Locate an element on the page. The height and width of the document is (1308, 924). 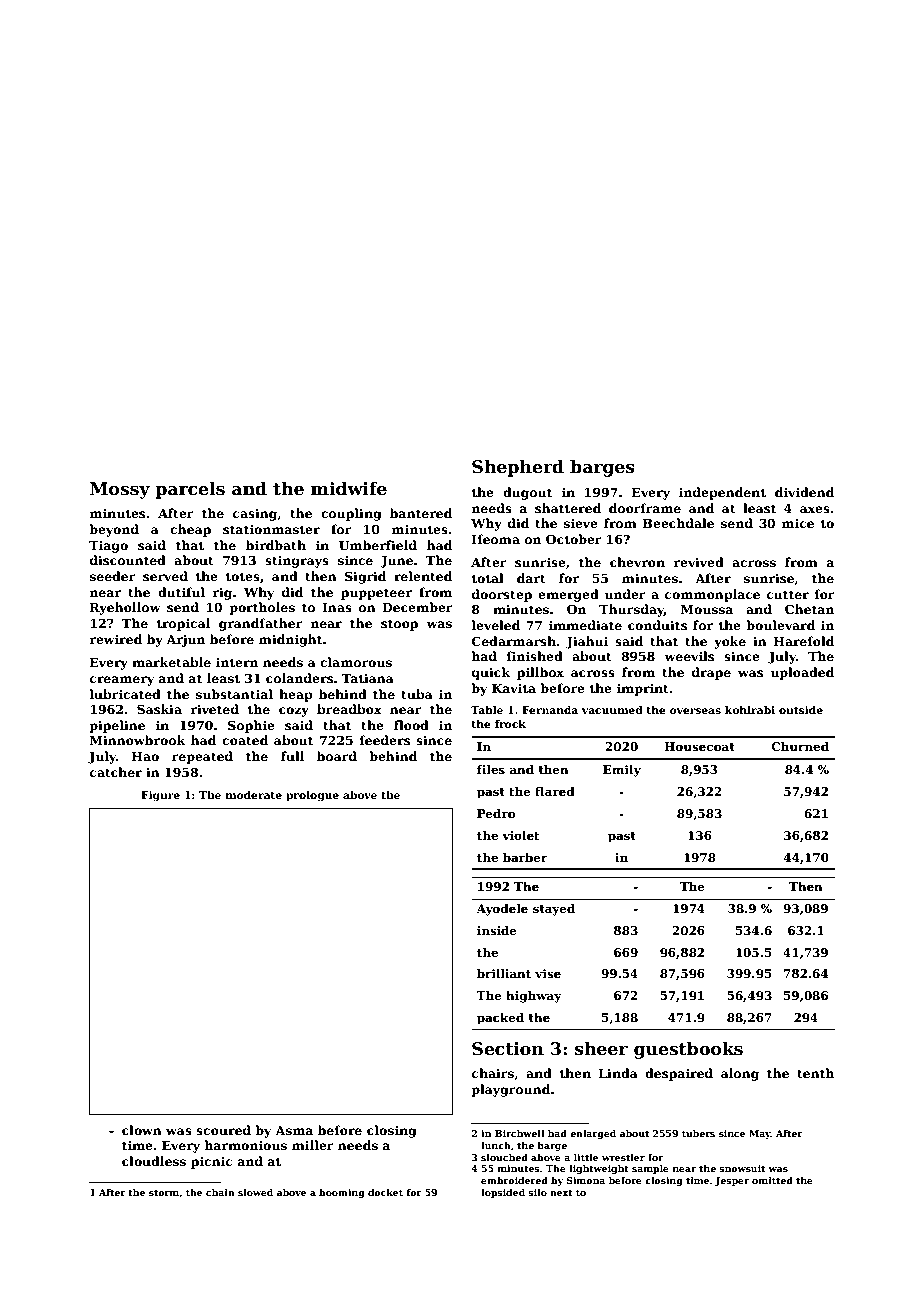
tenth is located at coordinates (815, 1073).
